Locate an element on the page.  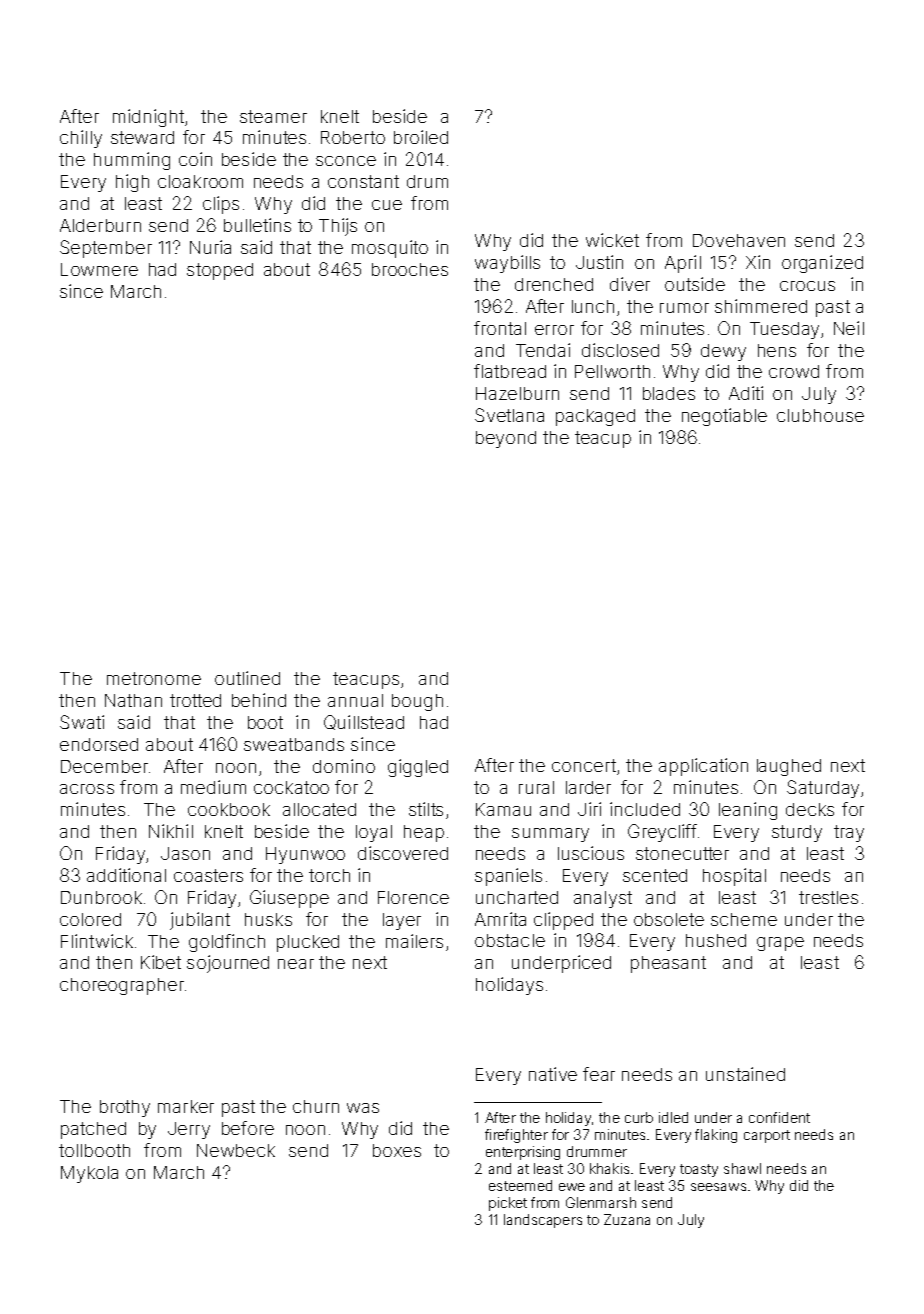
uncharted is located at coordinates (517, 897).
